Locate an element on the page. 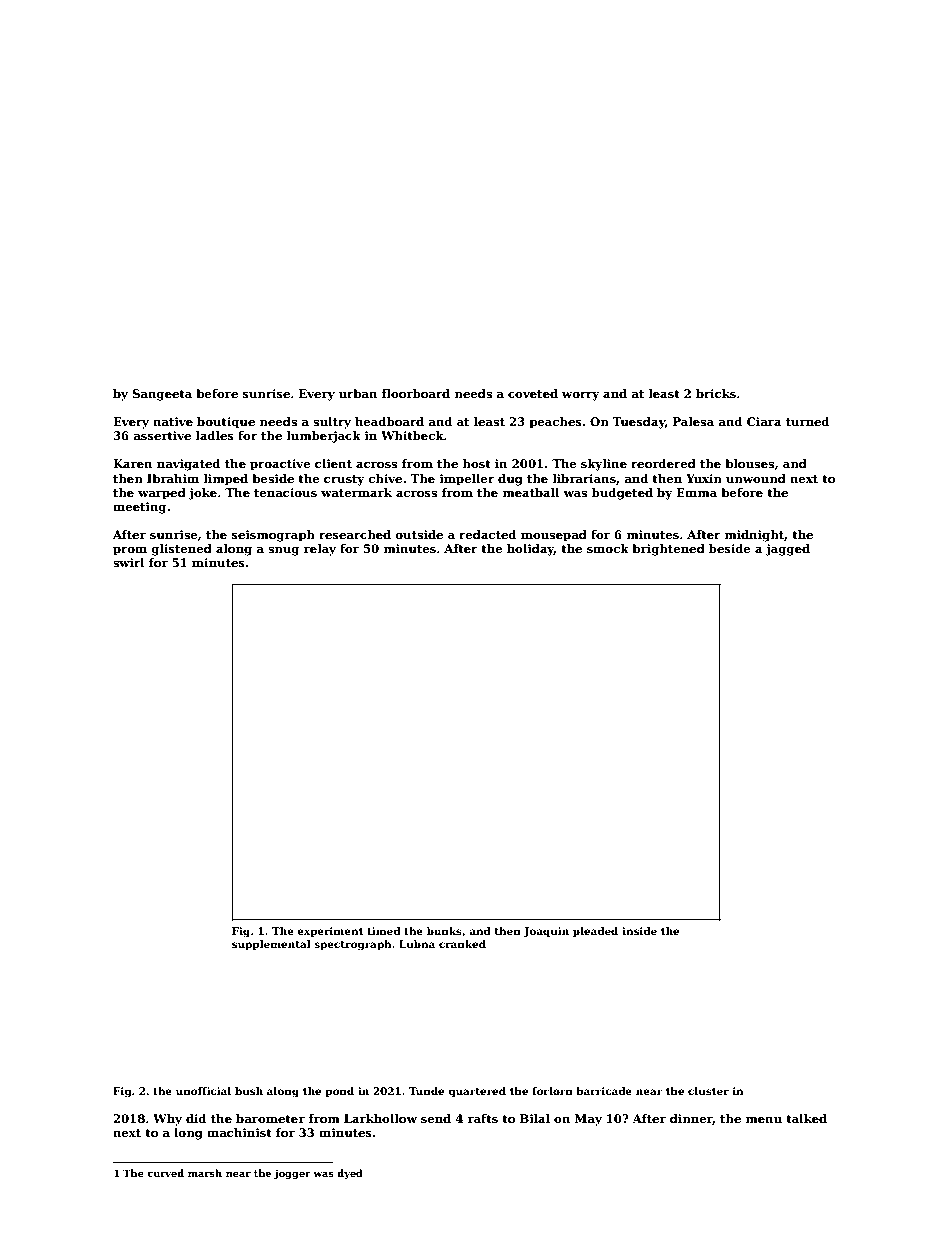  Joaquin is located at coordinates (546, 932).
